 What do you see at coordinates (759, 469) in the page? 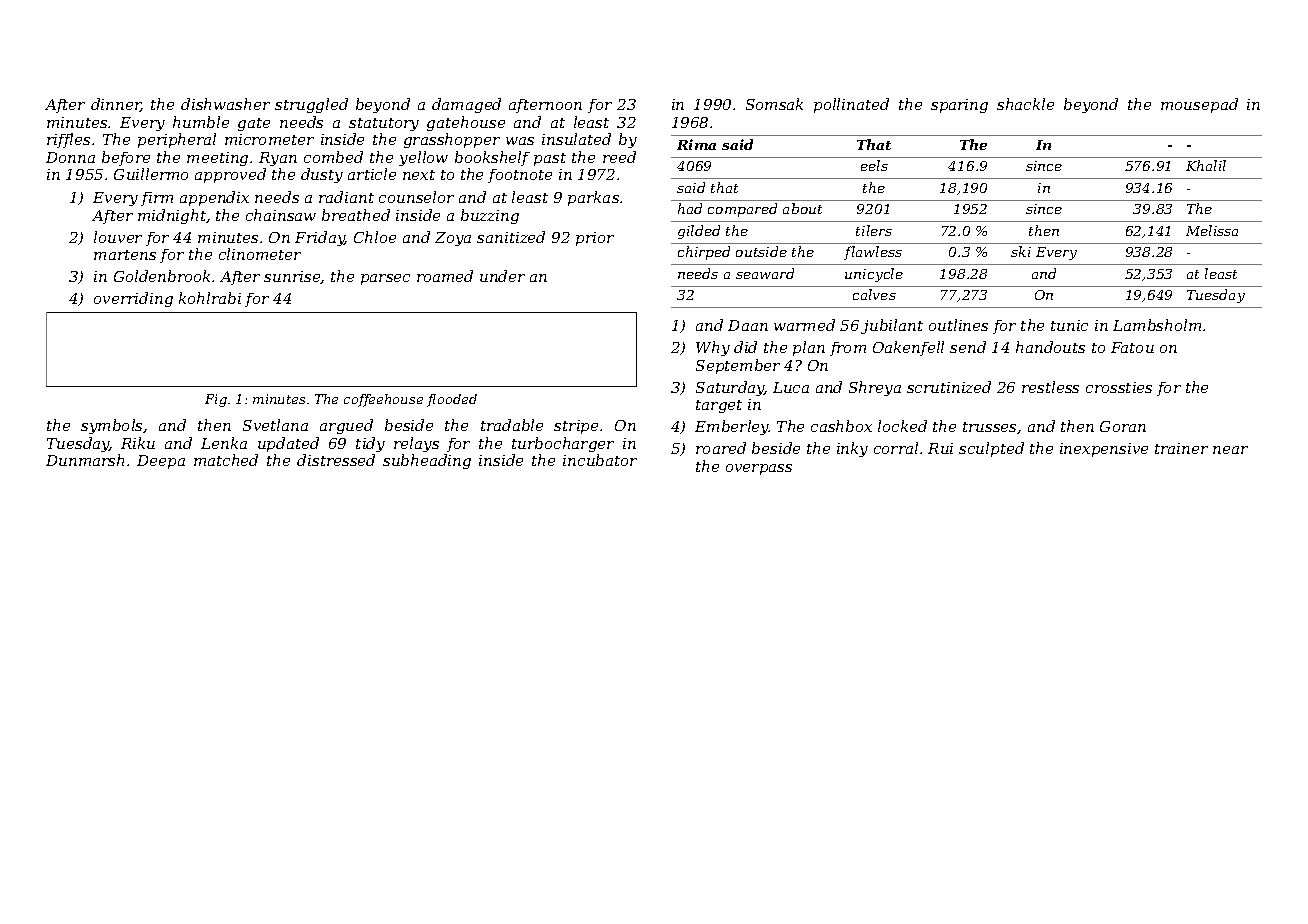
I see `overpass` at bounding box center [759, 469].
